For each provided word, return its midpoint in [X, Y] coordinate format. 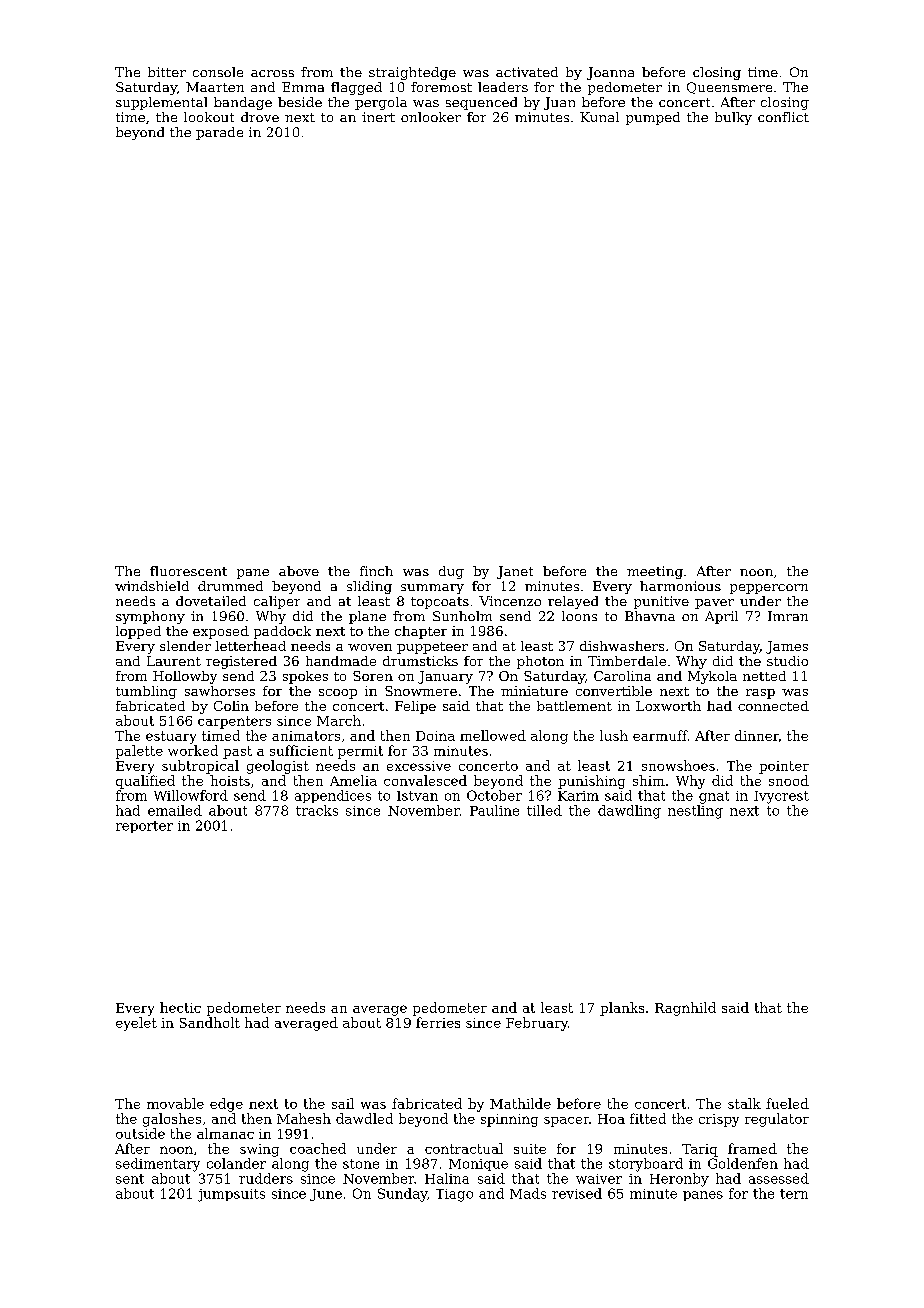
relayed [573, 602]
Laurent [174, 661]
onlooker [431, 117]
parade [219, 133]
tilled [544, 810]
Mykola [712, 677]
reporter [144, 827]
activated [527, 72]
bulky [733, 118]
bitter [167, 72]
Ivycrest [781, 797]
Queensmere [729, 88]
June [326, 1195]
